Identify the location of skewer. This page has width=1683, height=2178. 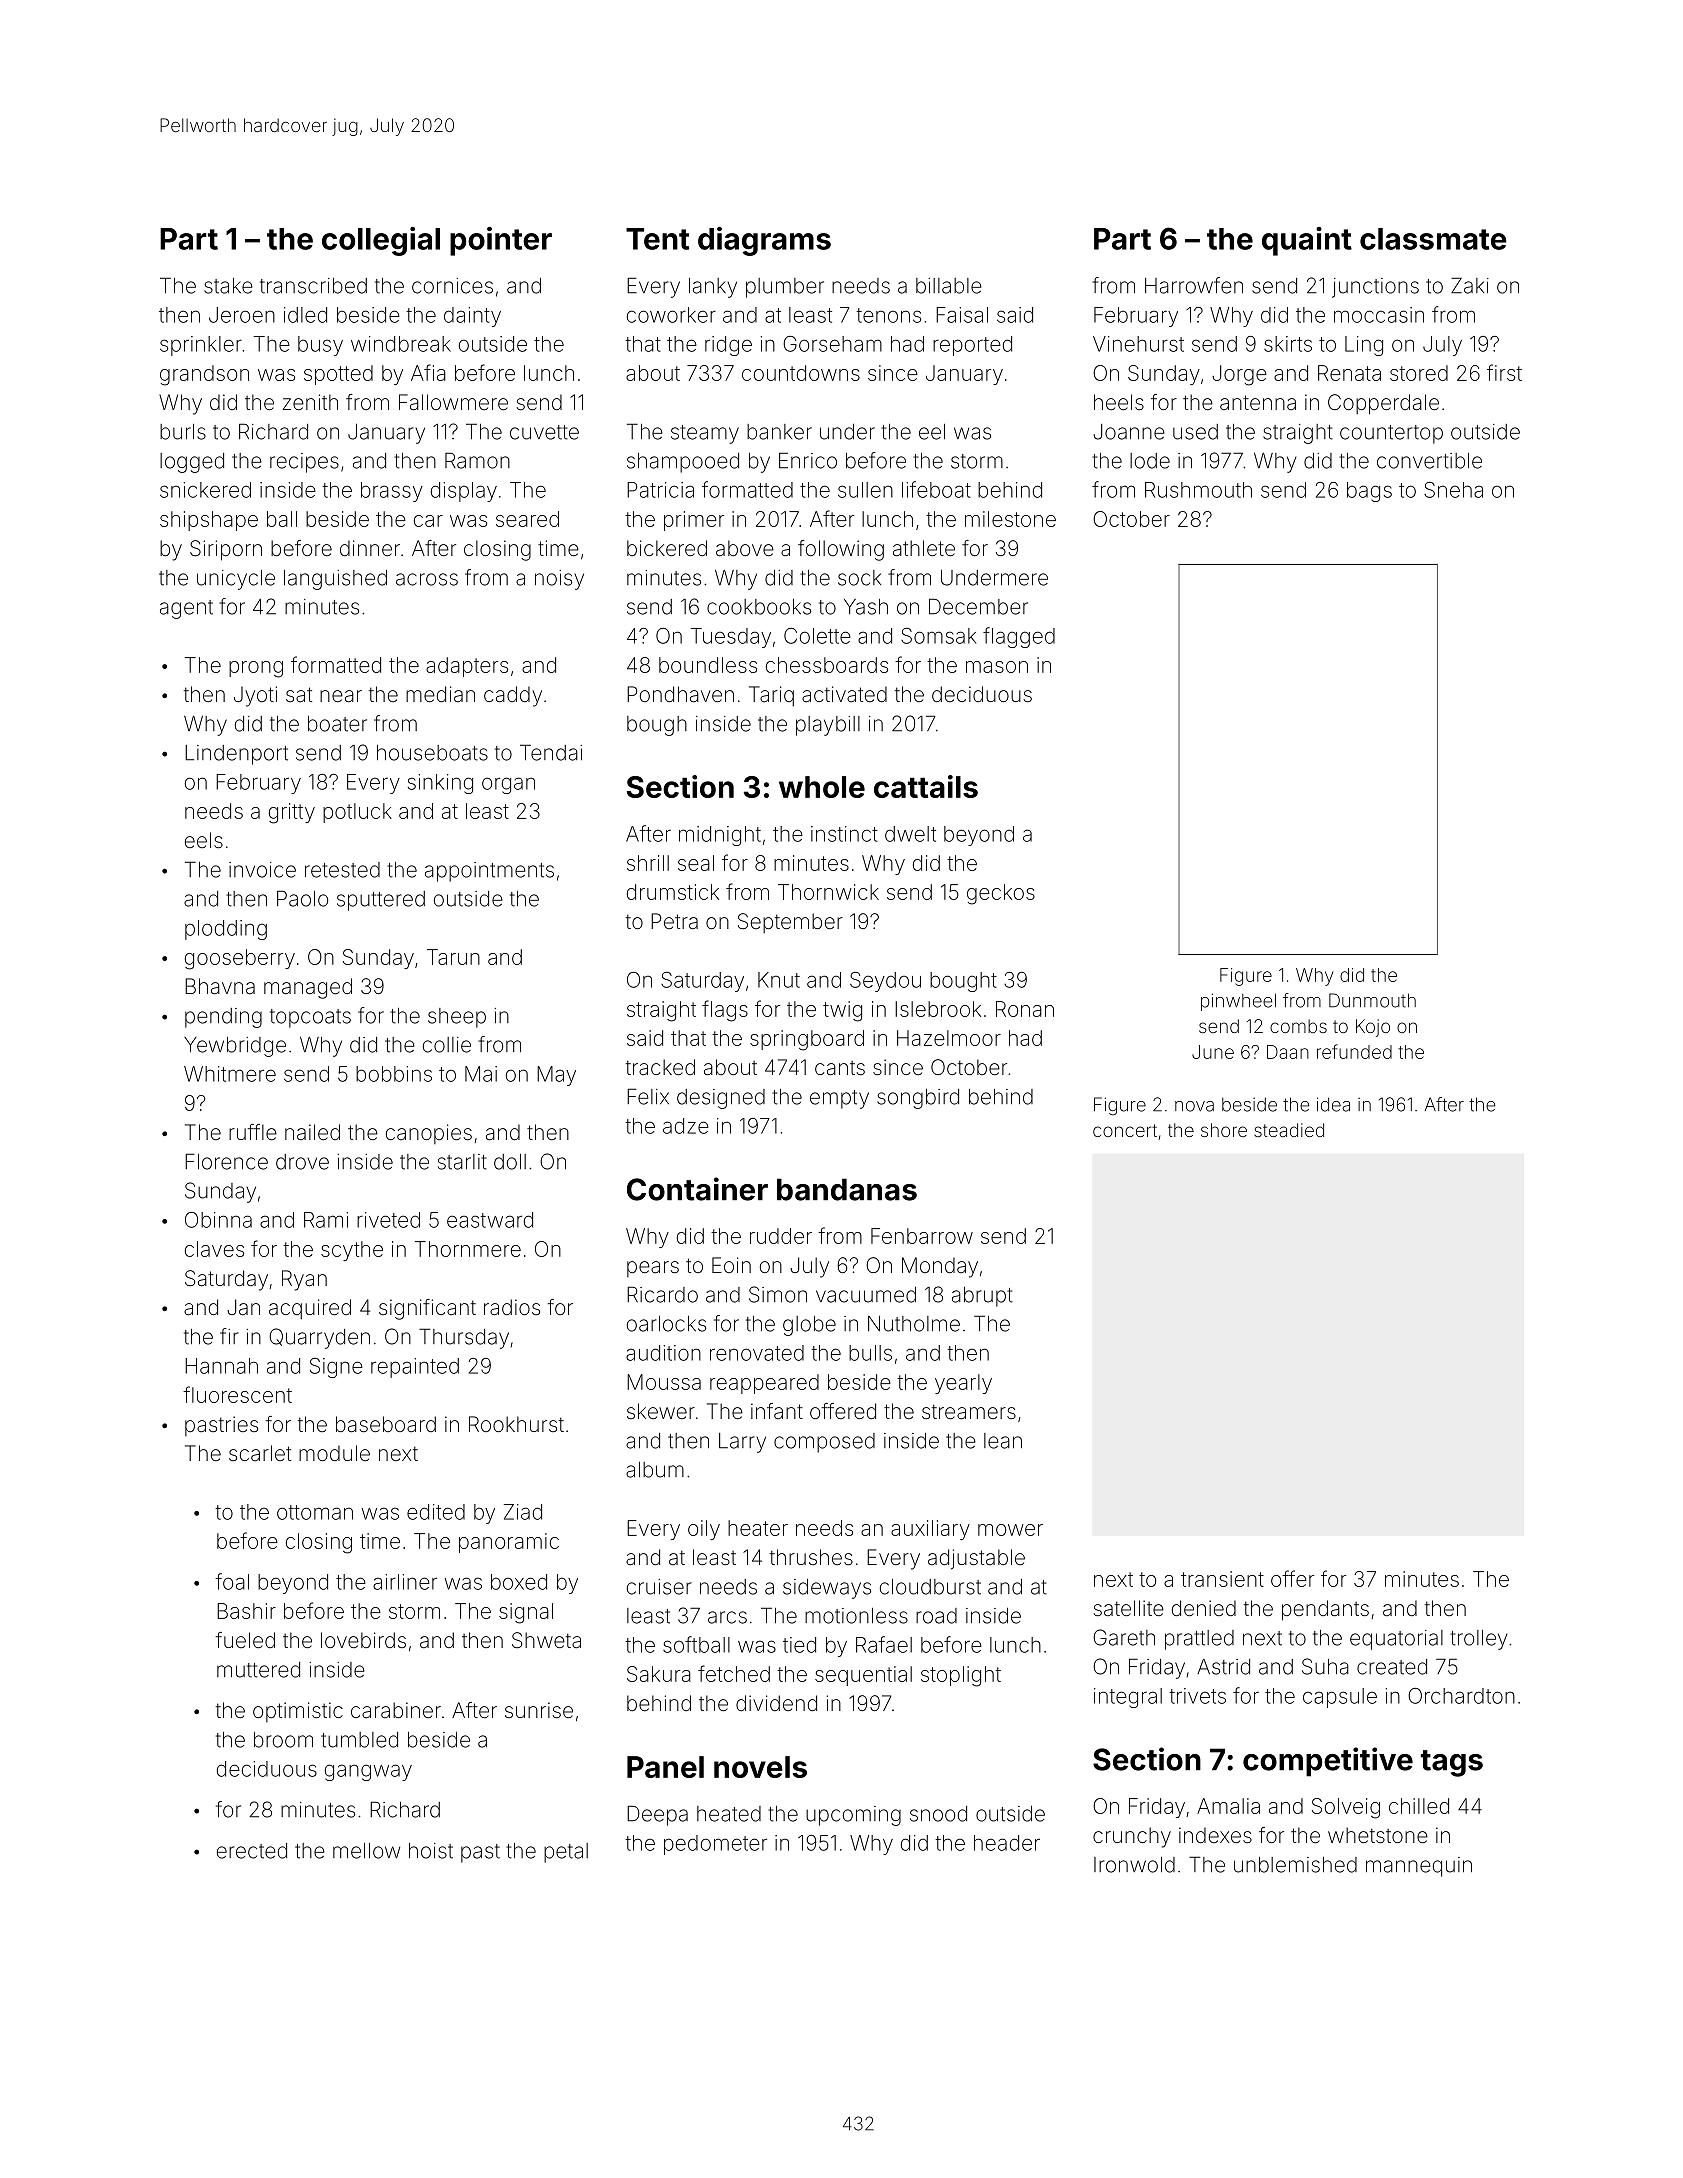
(661, 1411).
